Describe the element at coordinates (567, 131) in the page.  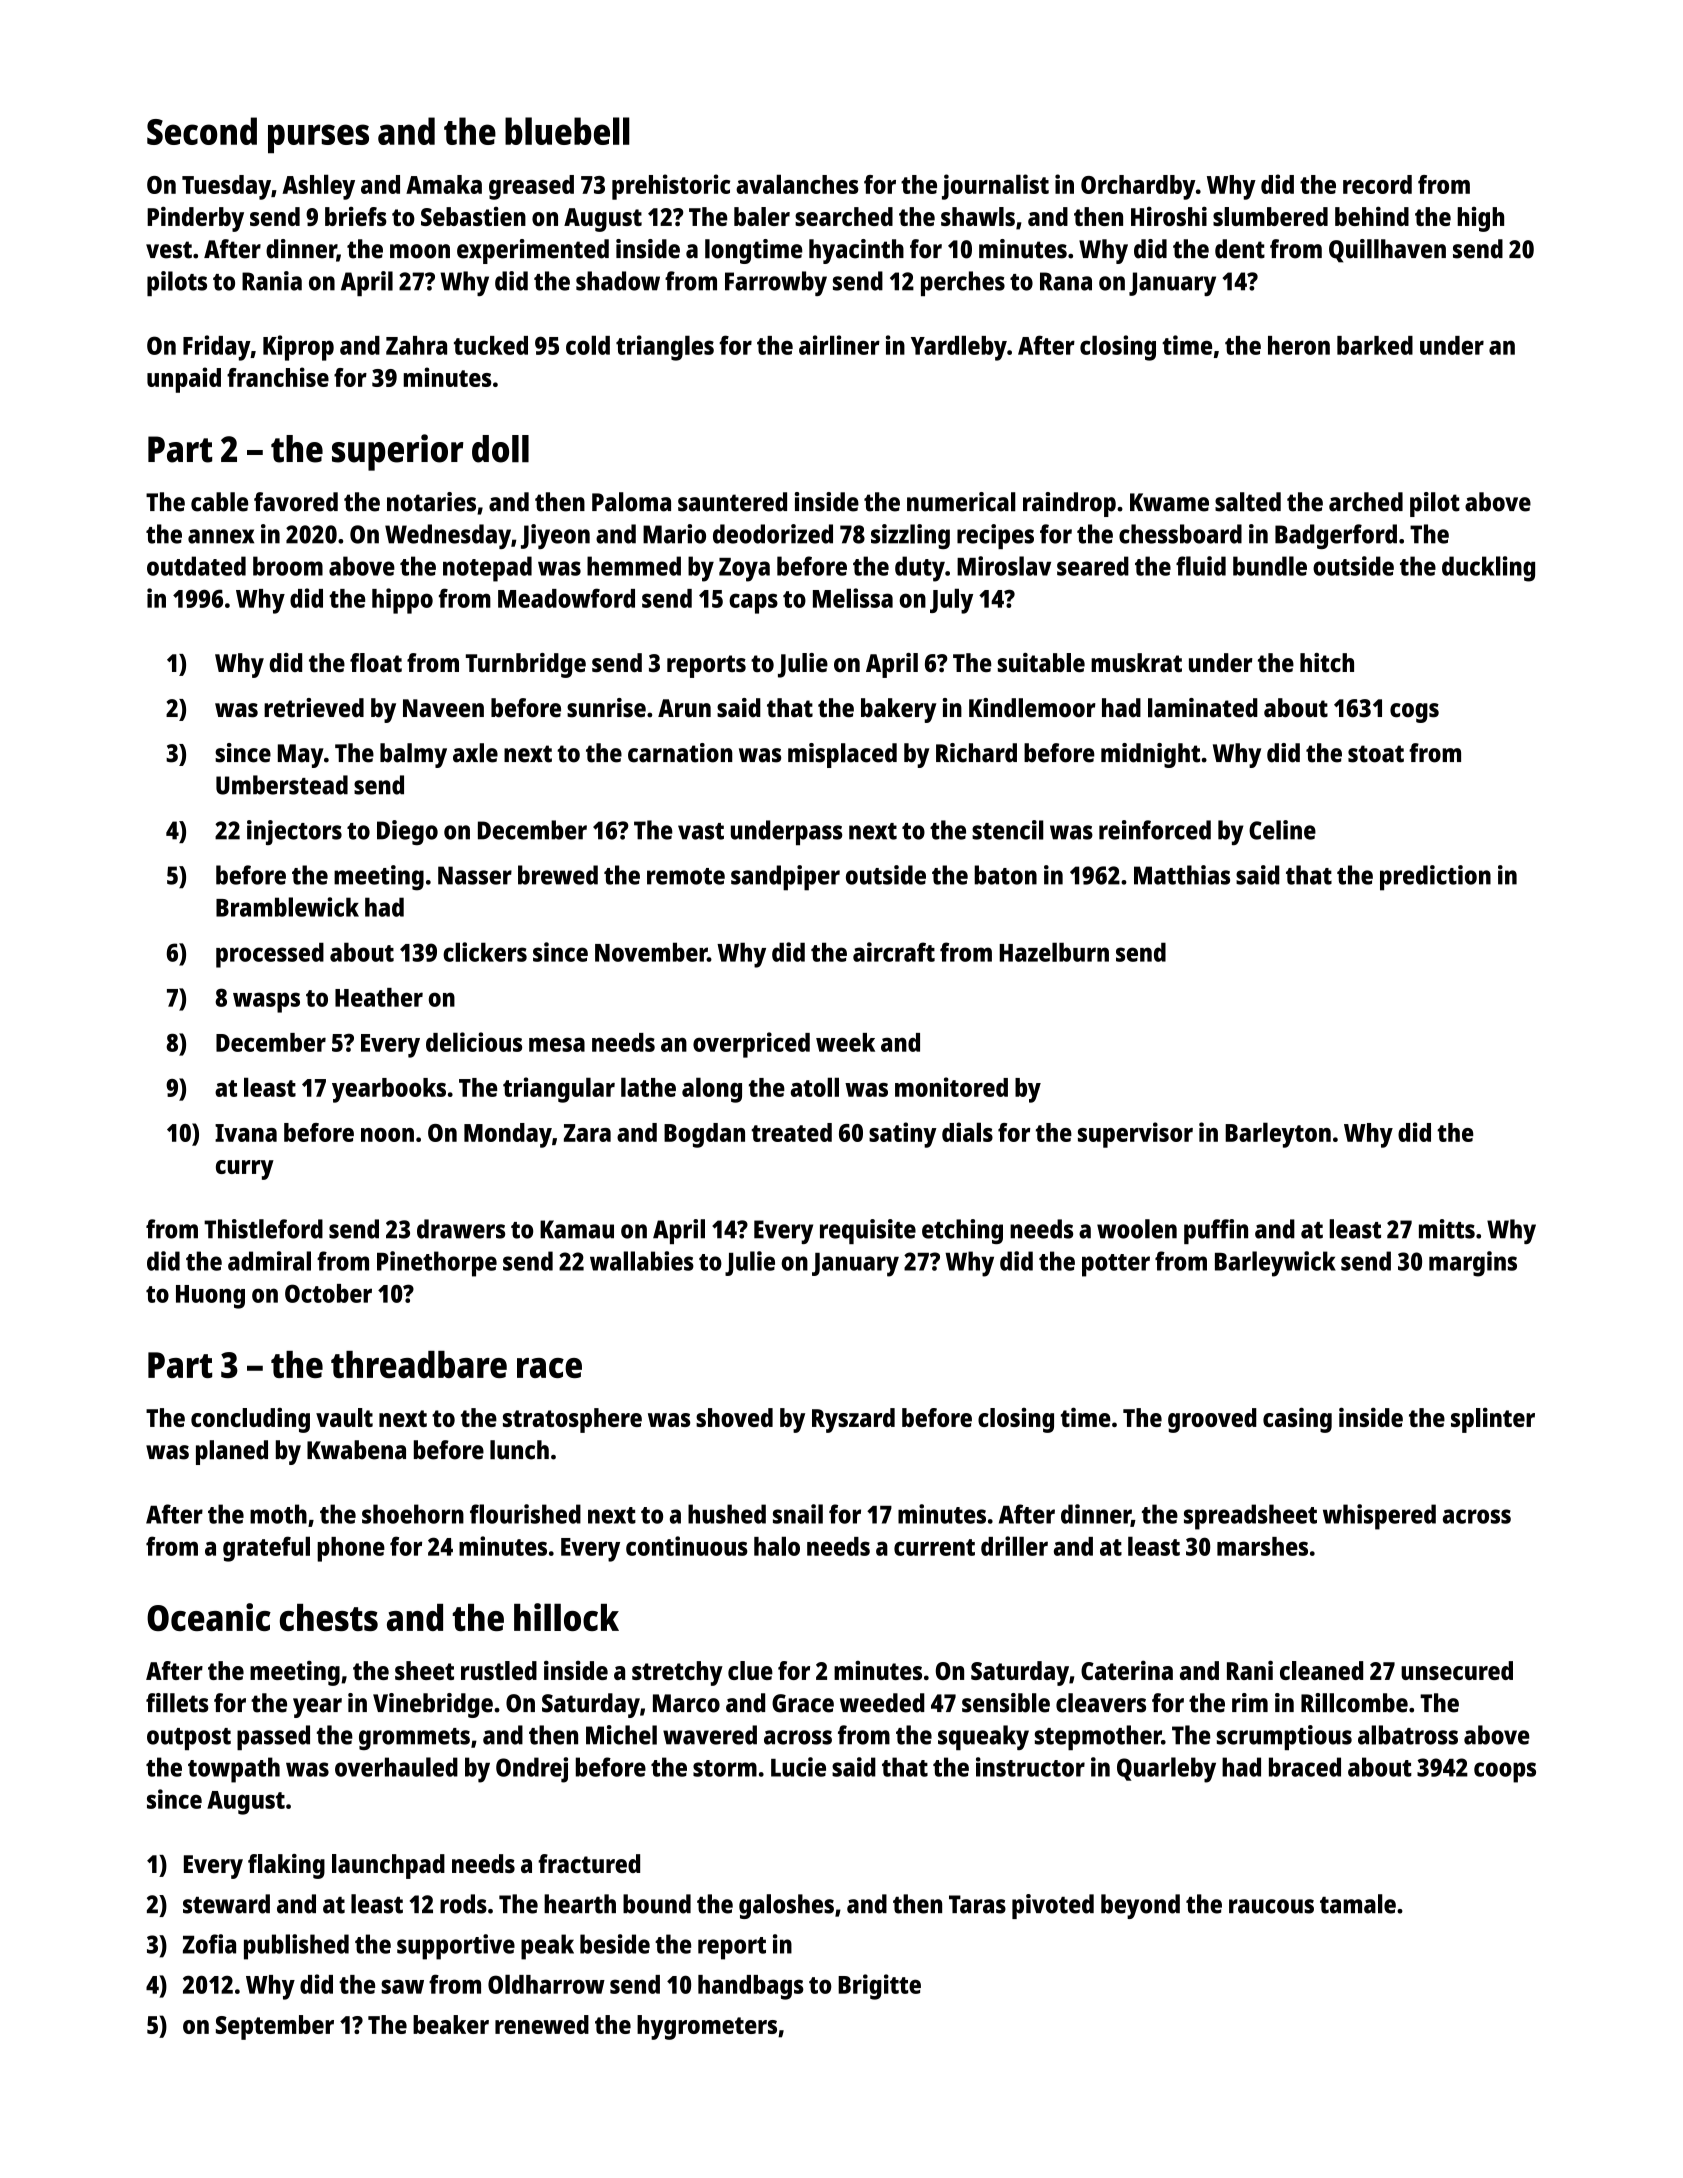
I see `bluebell` at that location.
